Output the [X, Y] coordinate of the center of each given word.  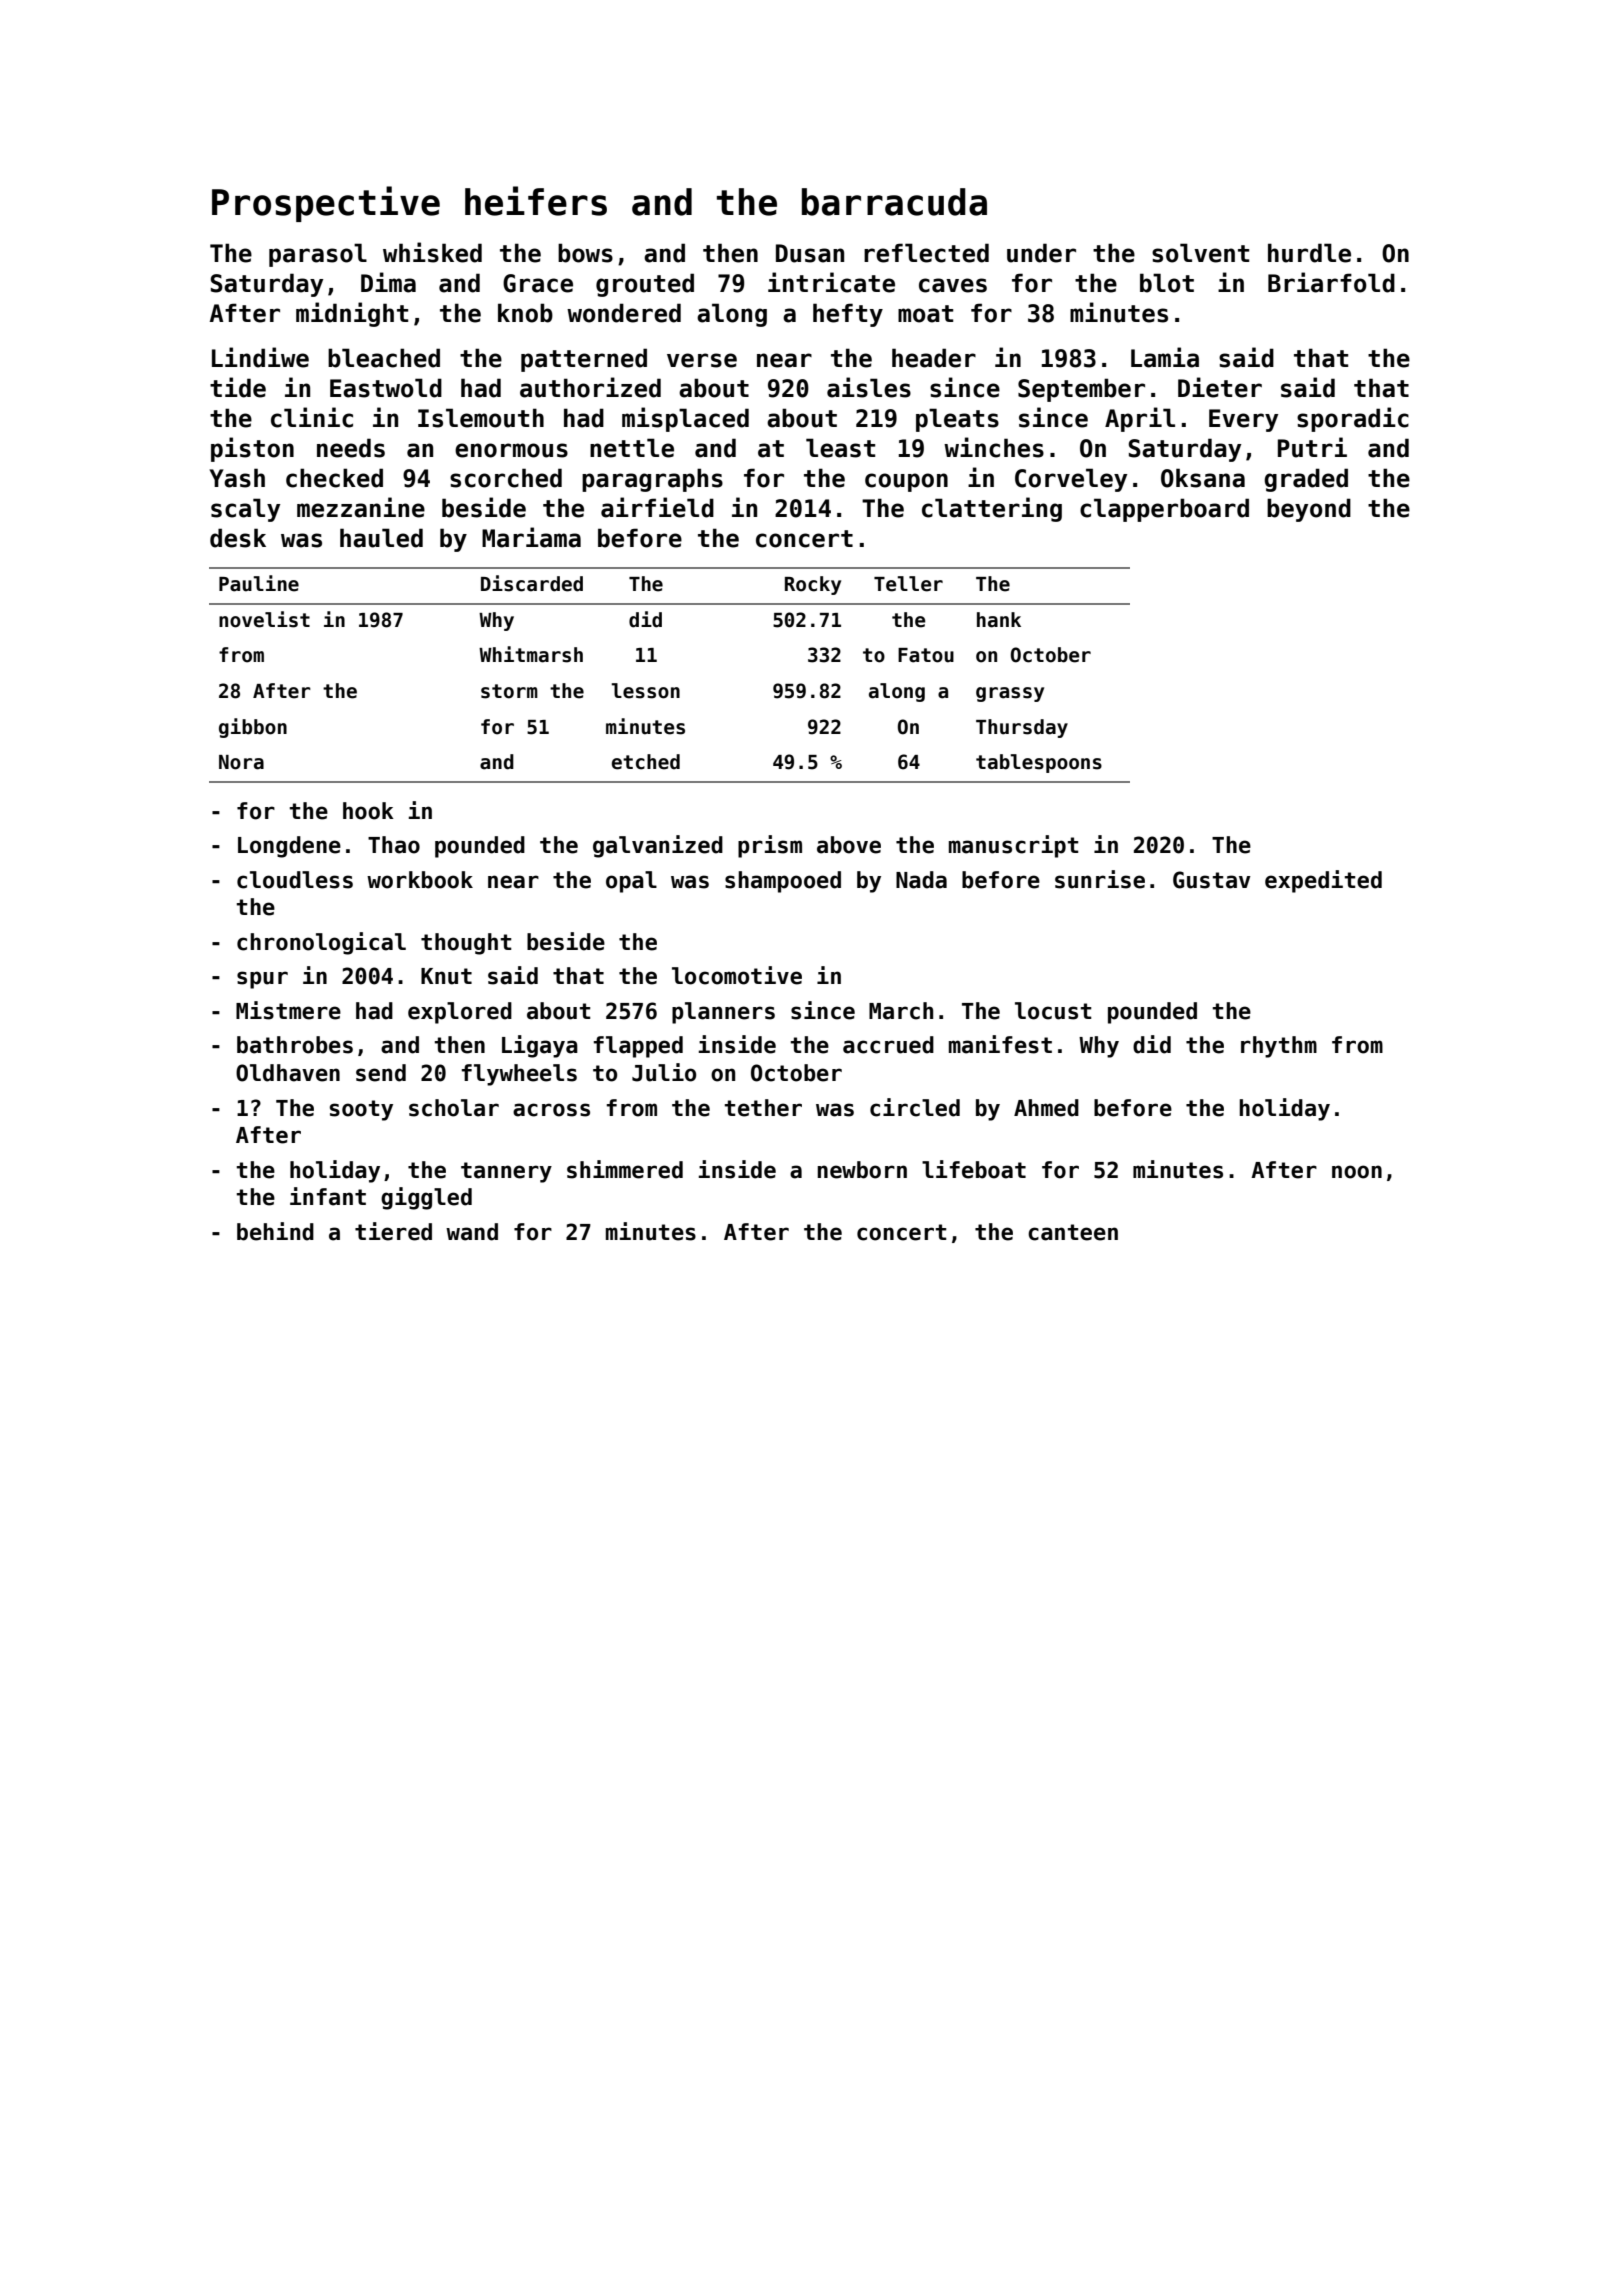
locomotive [737, 975]
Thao [394, 845]
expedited [1323, 881]
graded [1306, 480]
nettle [632, 448]
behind [275, 1231]
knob [525, 313]
